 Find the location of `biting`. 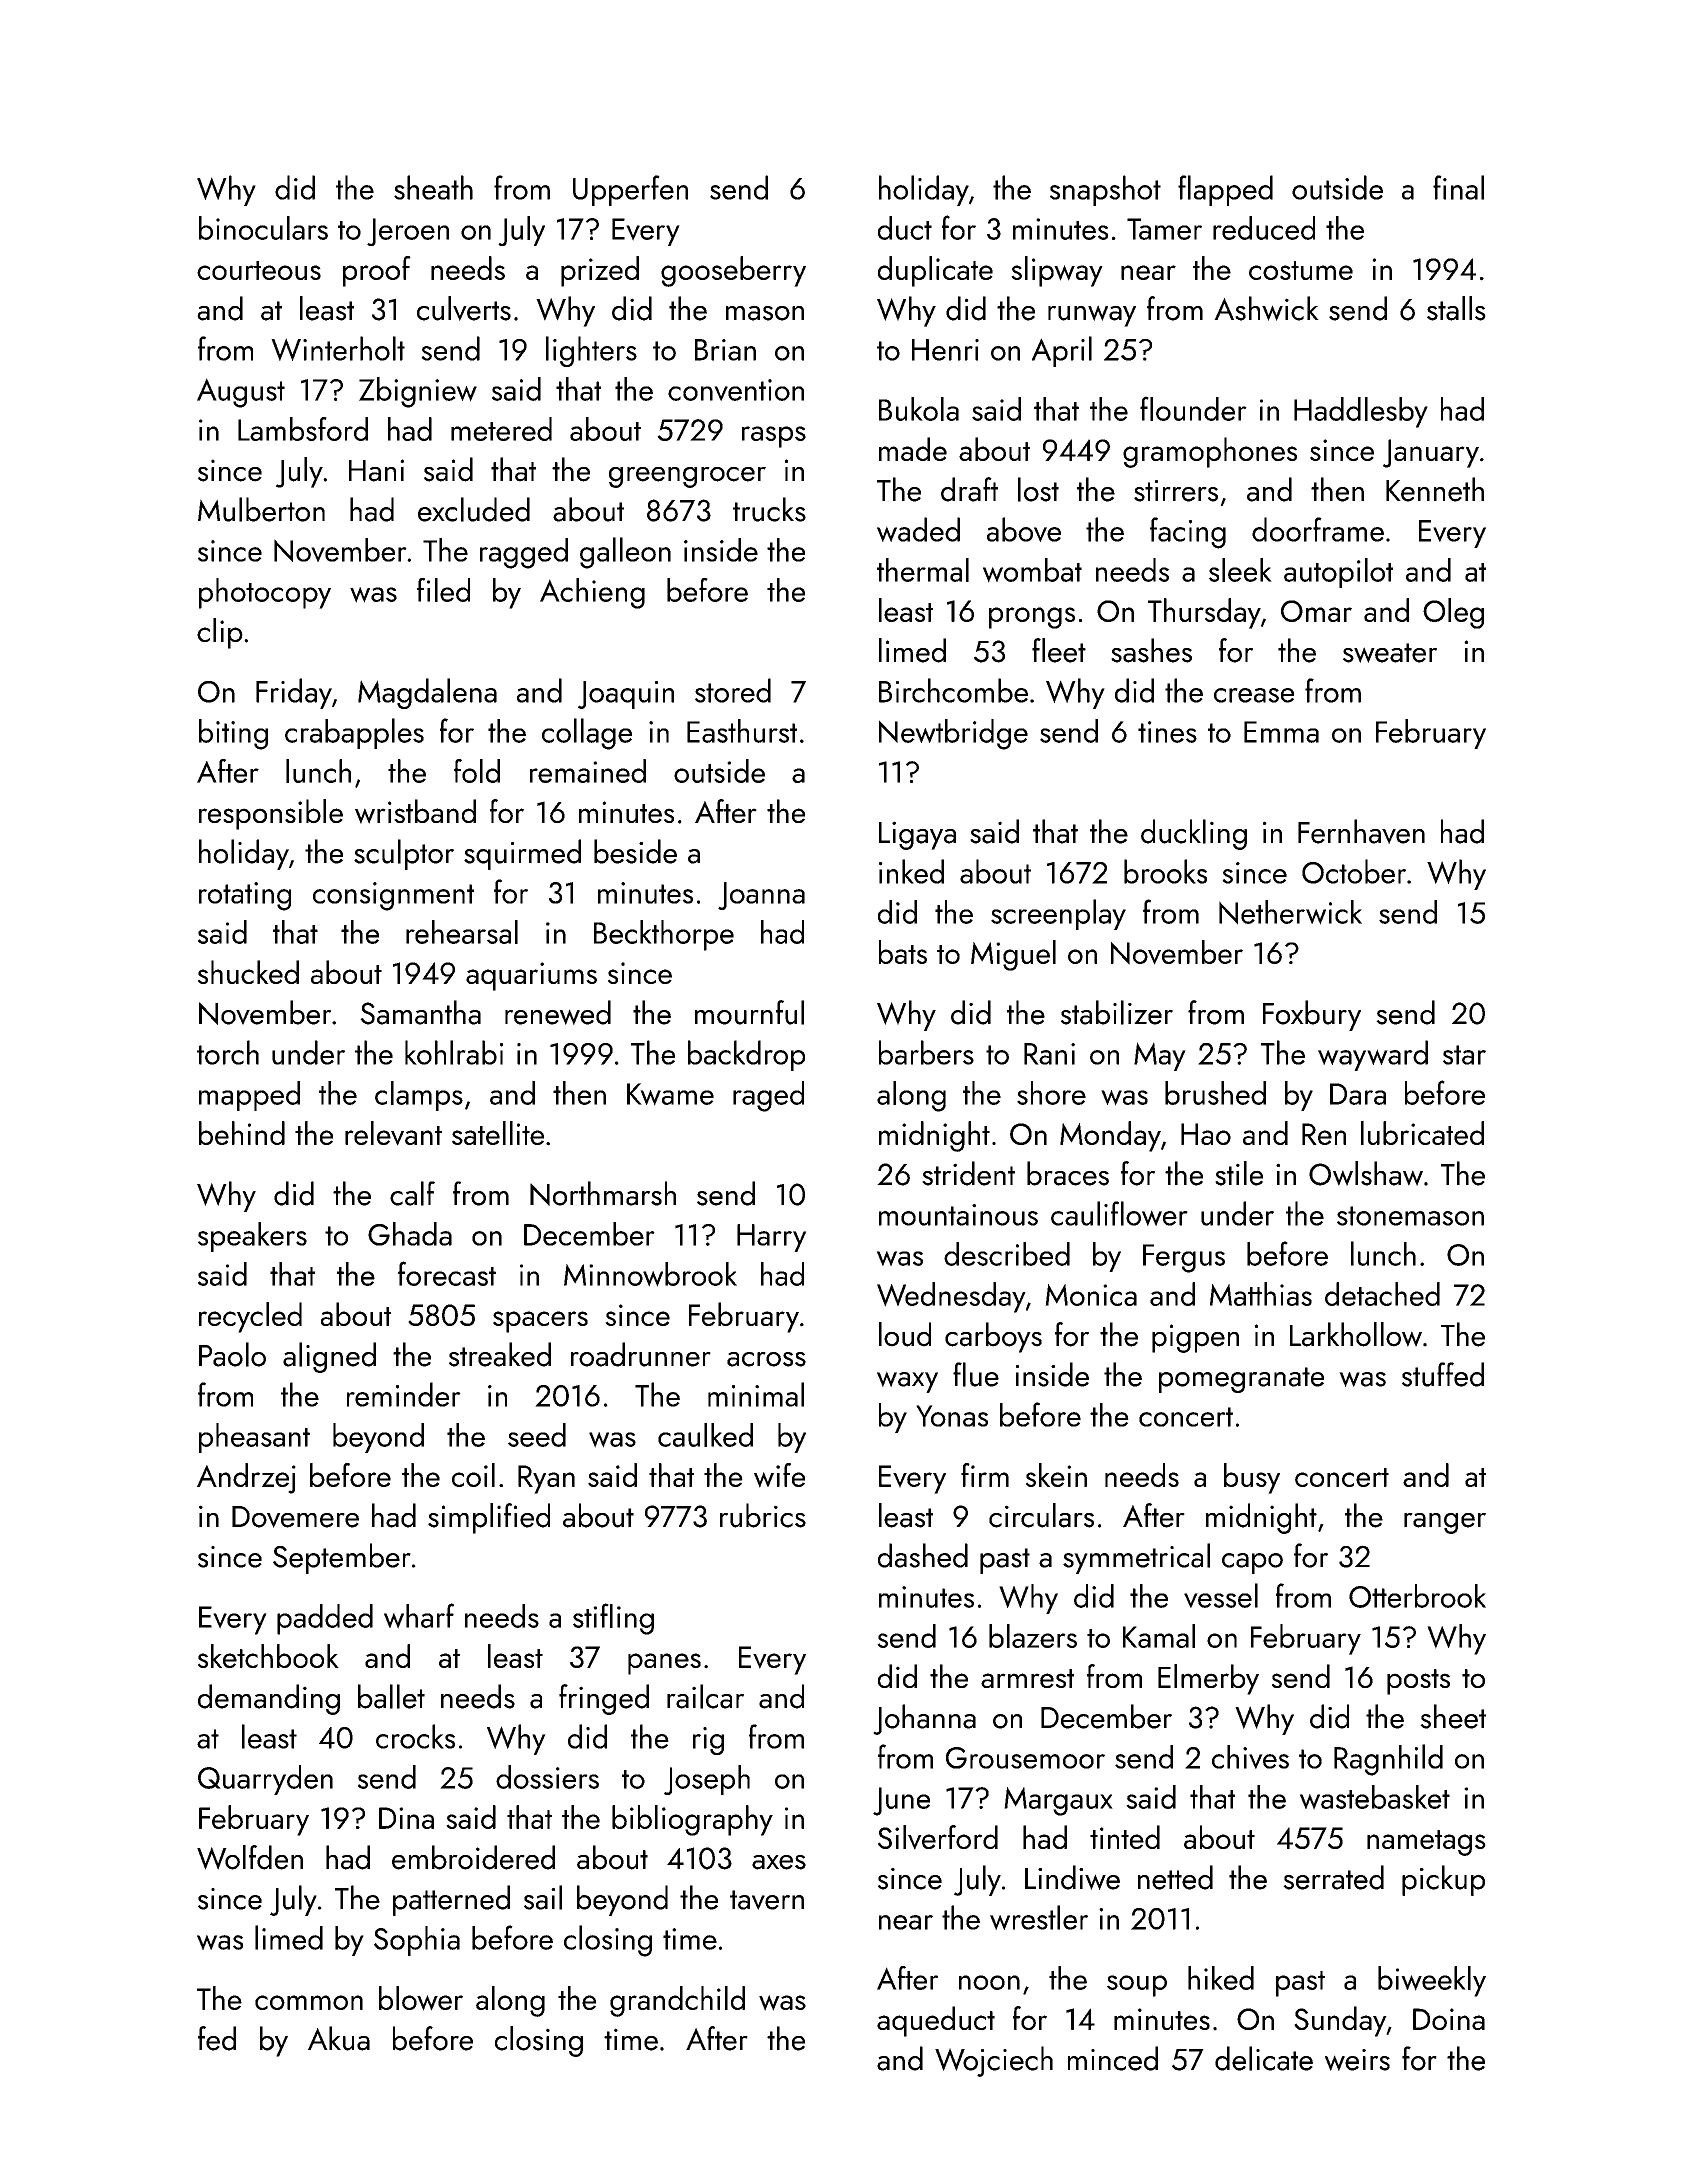

biting is located at coordinates (233, 734).
